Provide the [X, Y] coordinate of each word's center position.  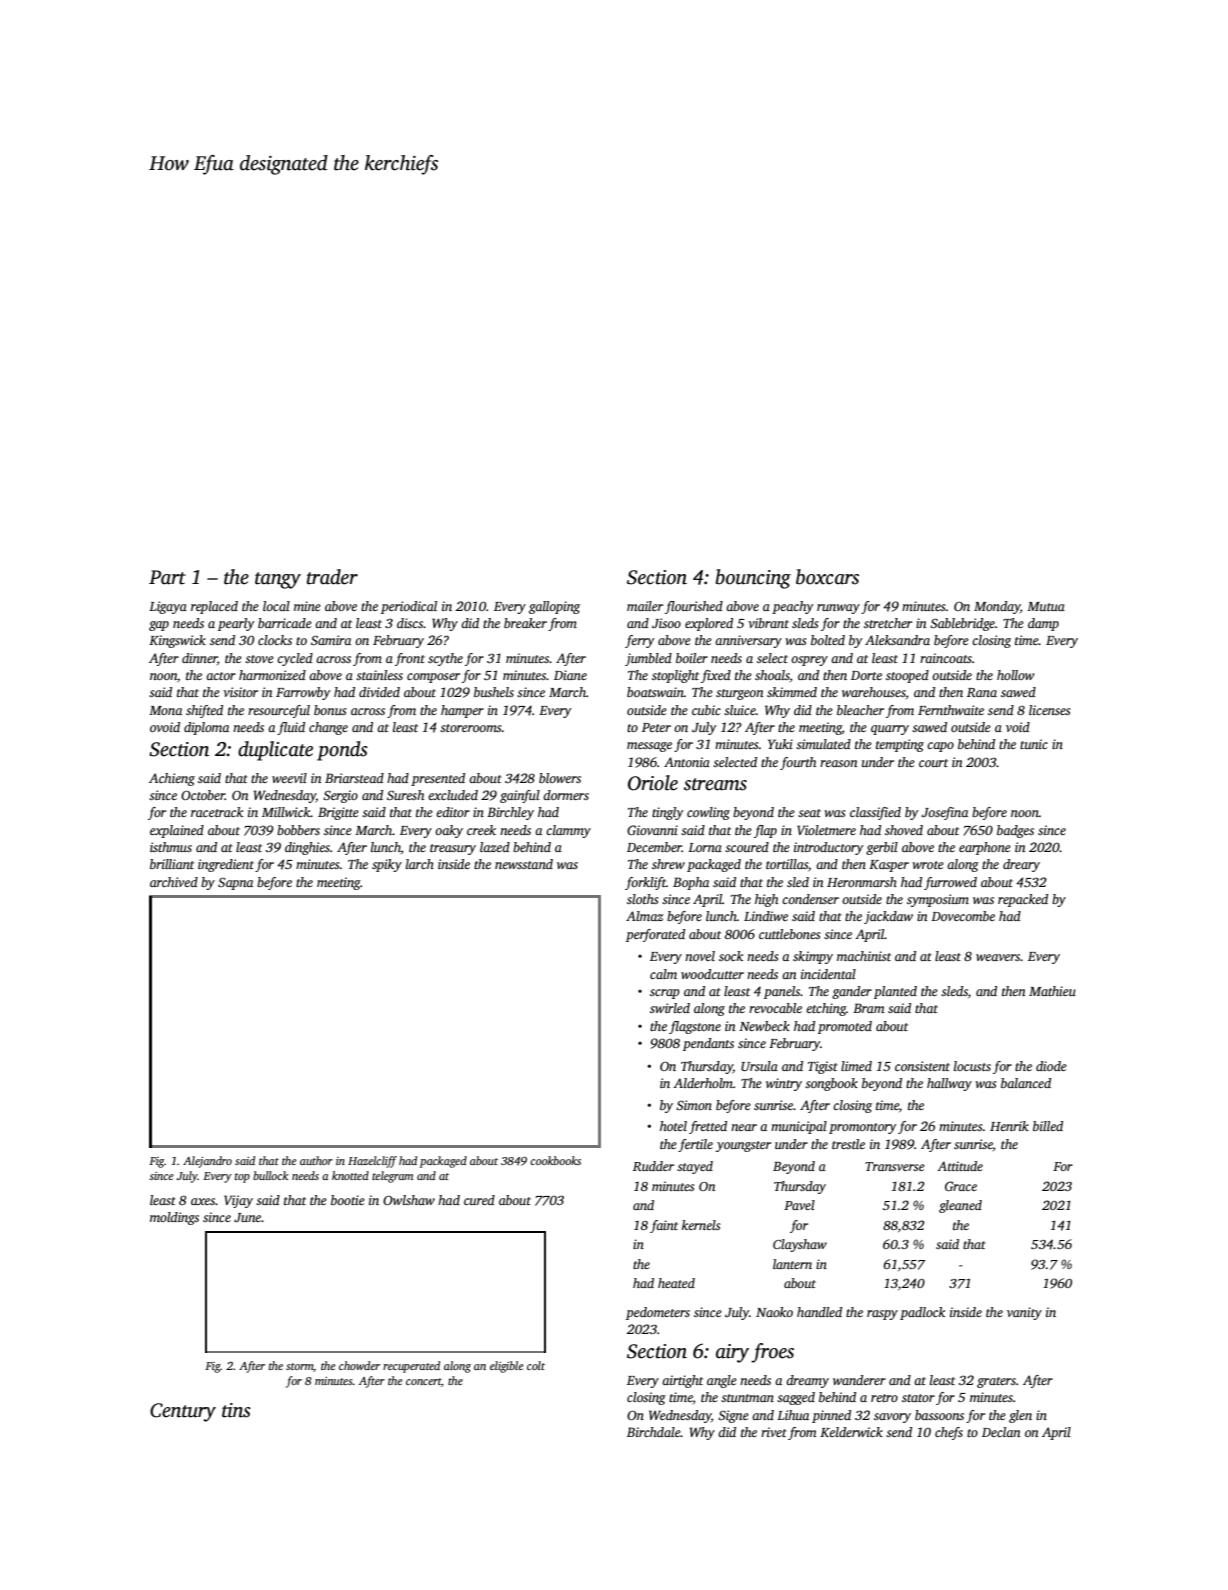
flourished [694, 607]
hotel [673, 1126]
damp [1043, 624]
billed [1048, 1126]
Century [183, 1412]
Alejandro [207, 1162]
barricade [285, 623]
